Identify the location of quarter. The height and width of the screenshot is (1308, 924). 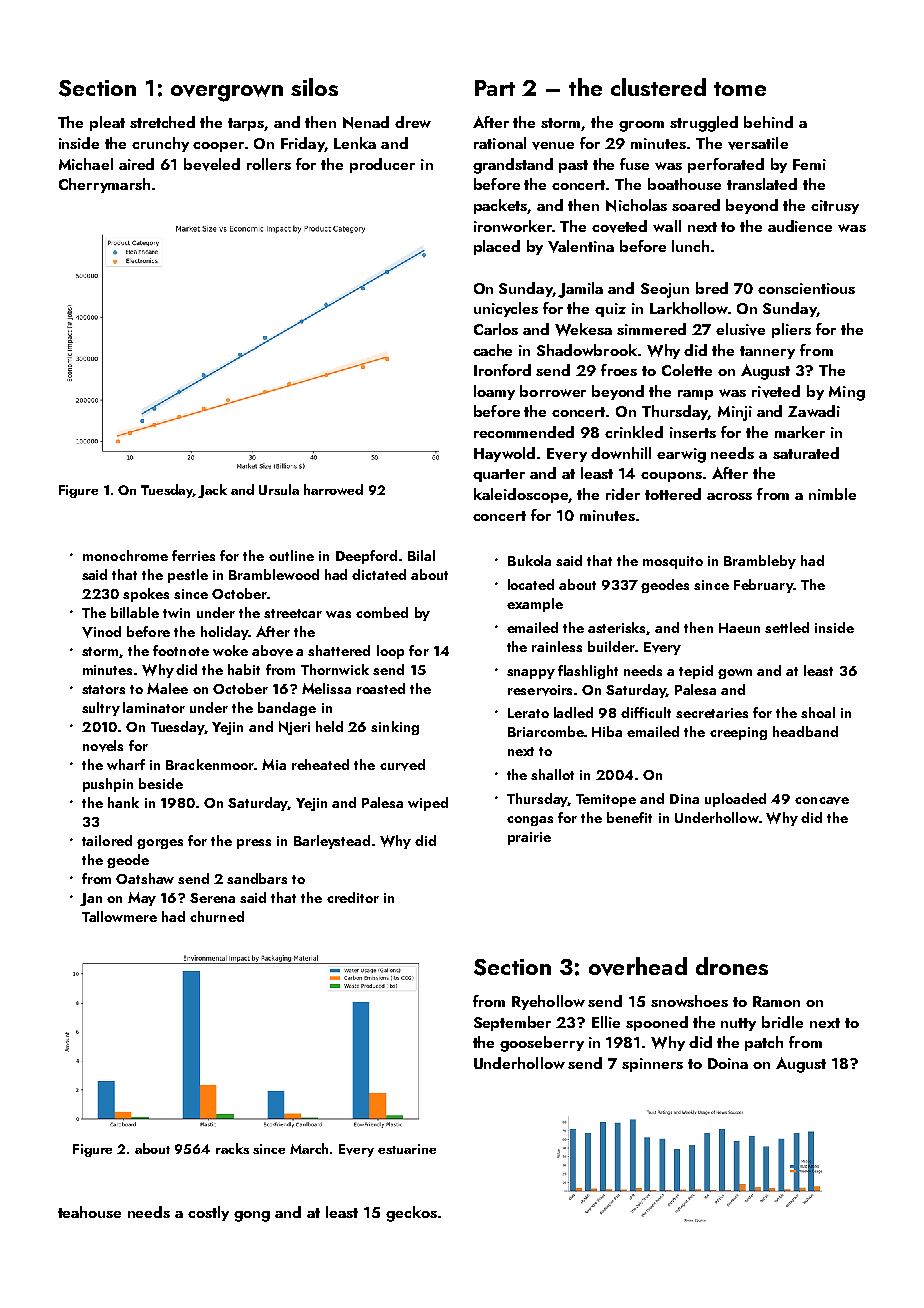
(499, 475).
